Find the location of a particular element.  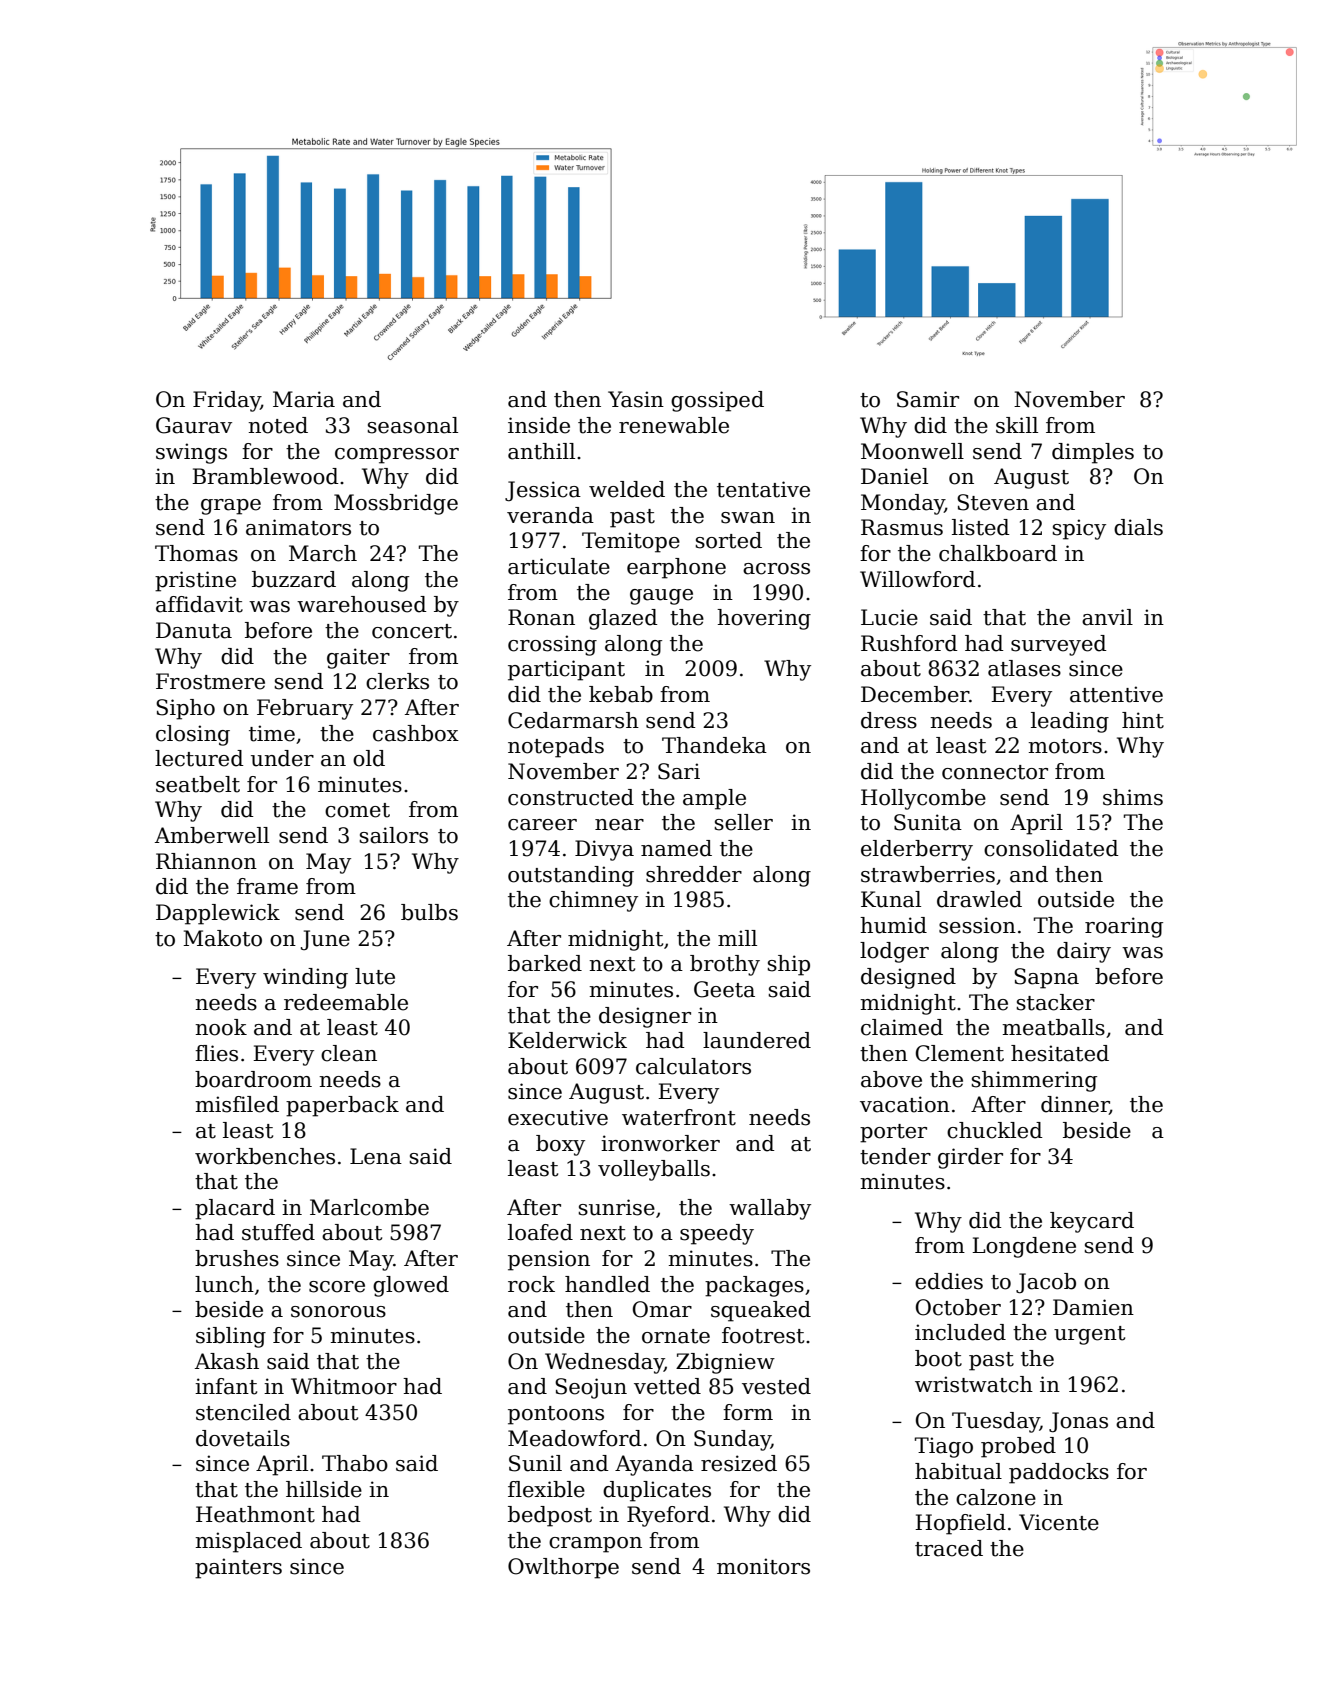

bedpost is located at coordinates (550, 1516).
